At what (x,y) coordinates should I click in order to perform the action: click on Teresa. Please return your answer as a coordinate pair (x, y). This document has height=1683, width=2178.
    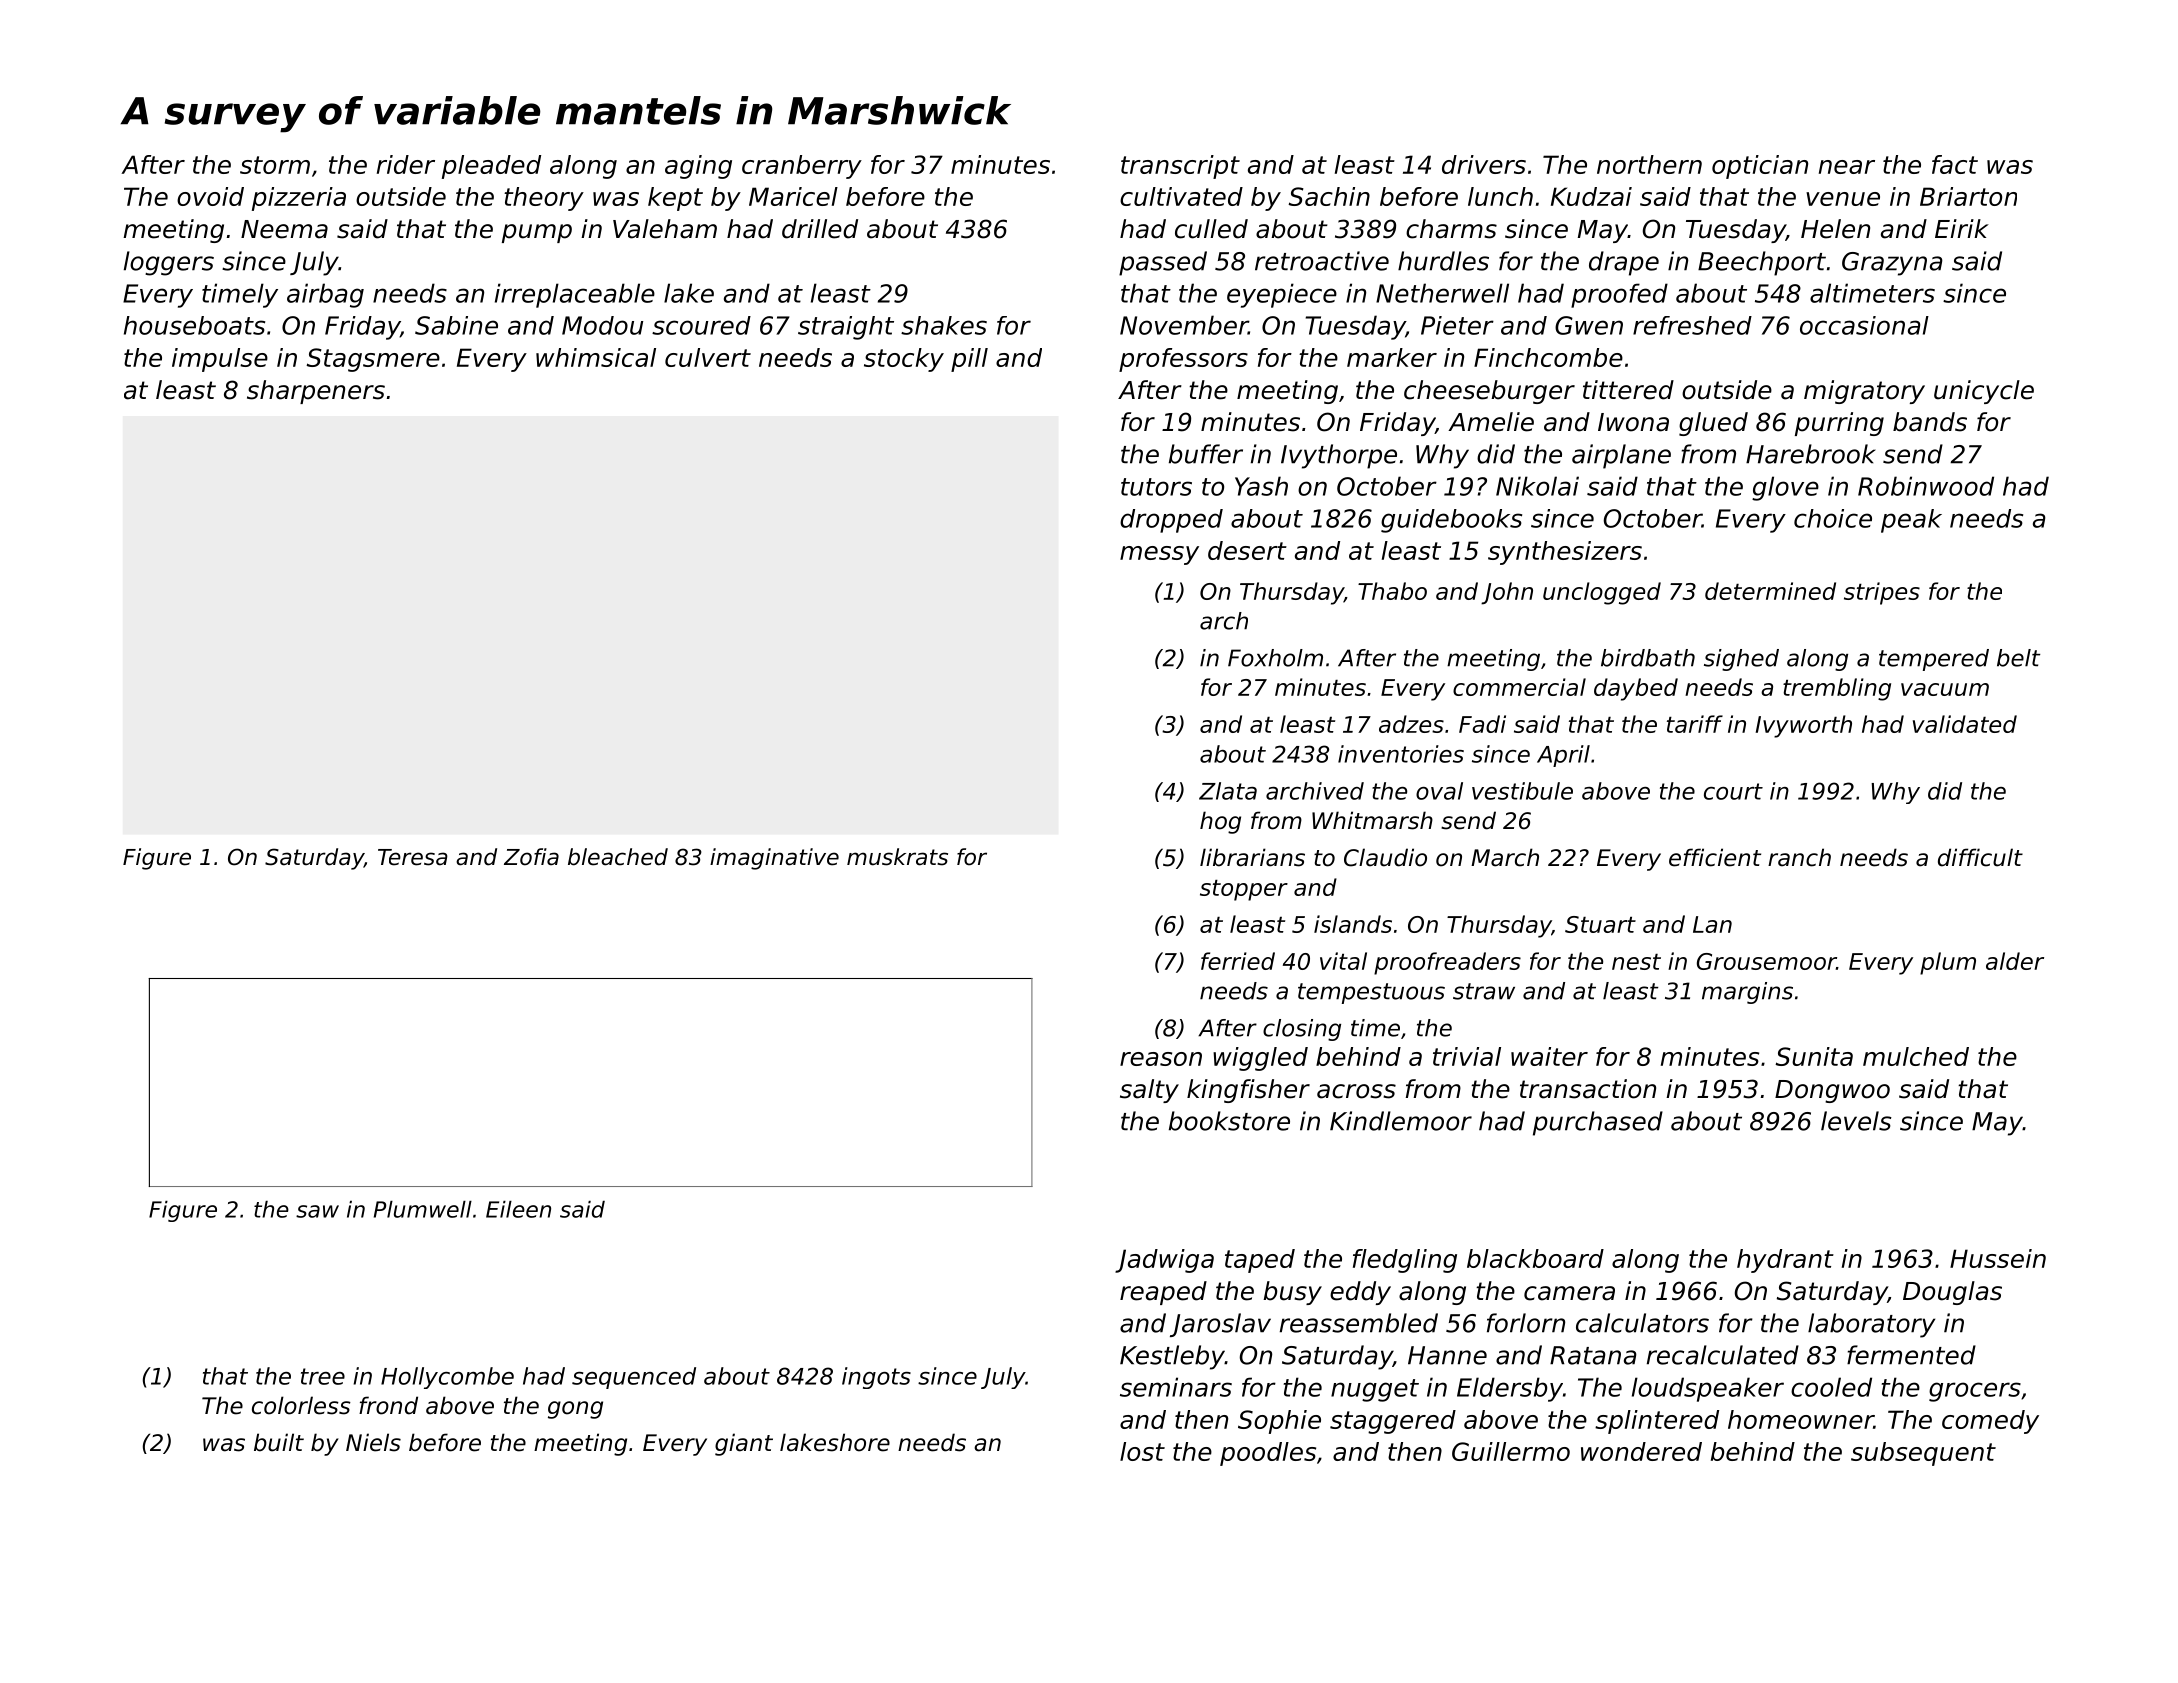
    Looking at the image, I should click on (413, 857).
